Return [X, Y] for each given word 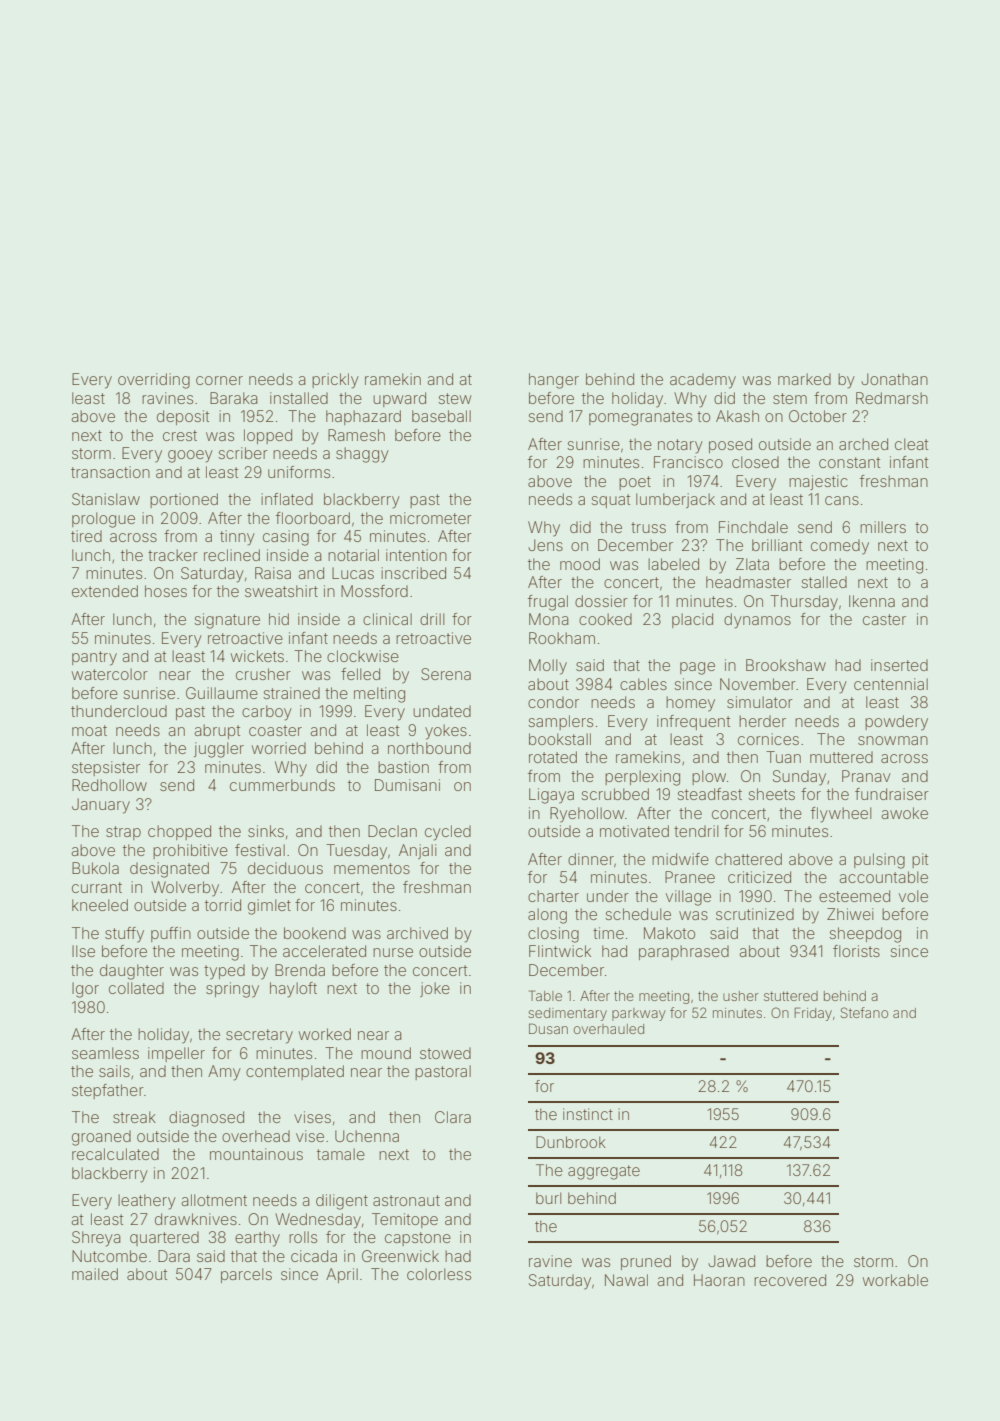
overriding [154, 381]
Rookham [562, 638]
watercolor [110, 674]
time [608, 933]
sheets [772, 794]
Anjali [418, 851]
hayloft [293, 990]
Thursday [804, 603]
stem [790, 398]
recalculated [115, 1154]
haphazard [363, 417]
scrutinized [755, 914]
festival [260, 850]
